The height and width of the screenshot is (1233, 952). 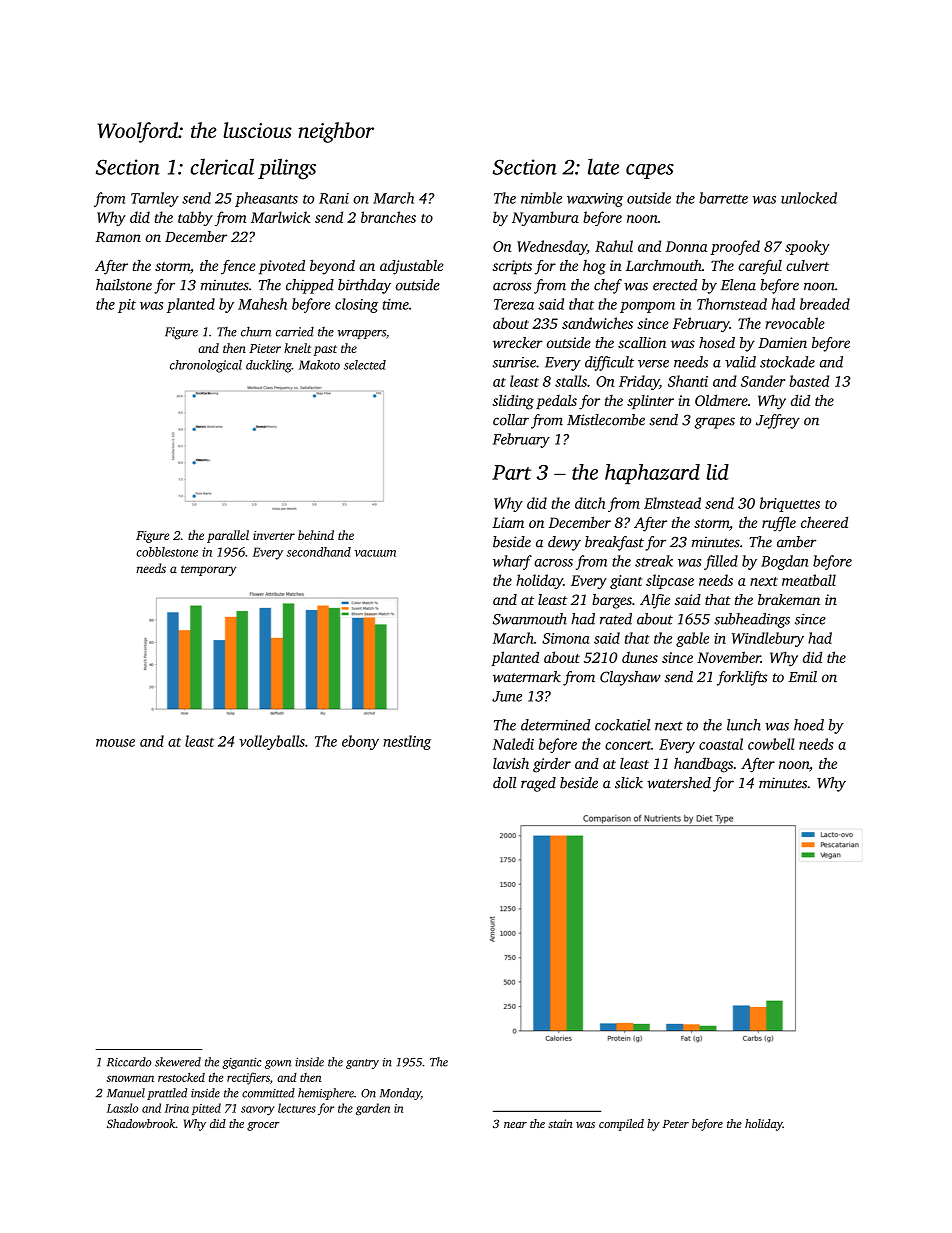 What do you see at coordinates (650, 171) in the screenshot?
I see `capes` at bounding box center [650, 171].
